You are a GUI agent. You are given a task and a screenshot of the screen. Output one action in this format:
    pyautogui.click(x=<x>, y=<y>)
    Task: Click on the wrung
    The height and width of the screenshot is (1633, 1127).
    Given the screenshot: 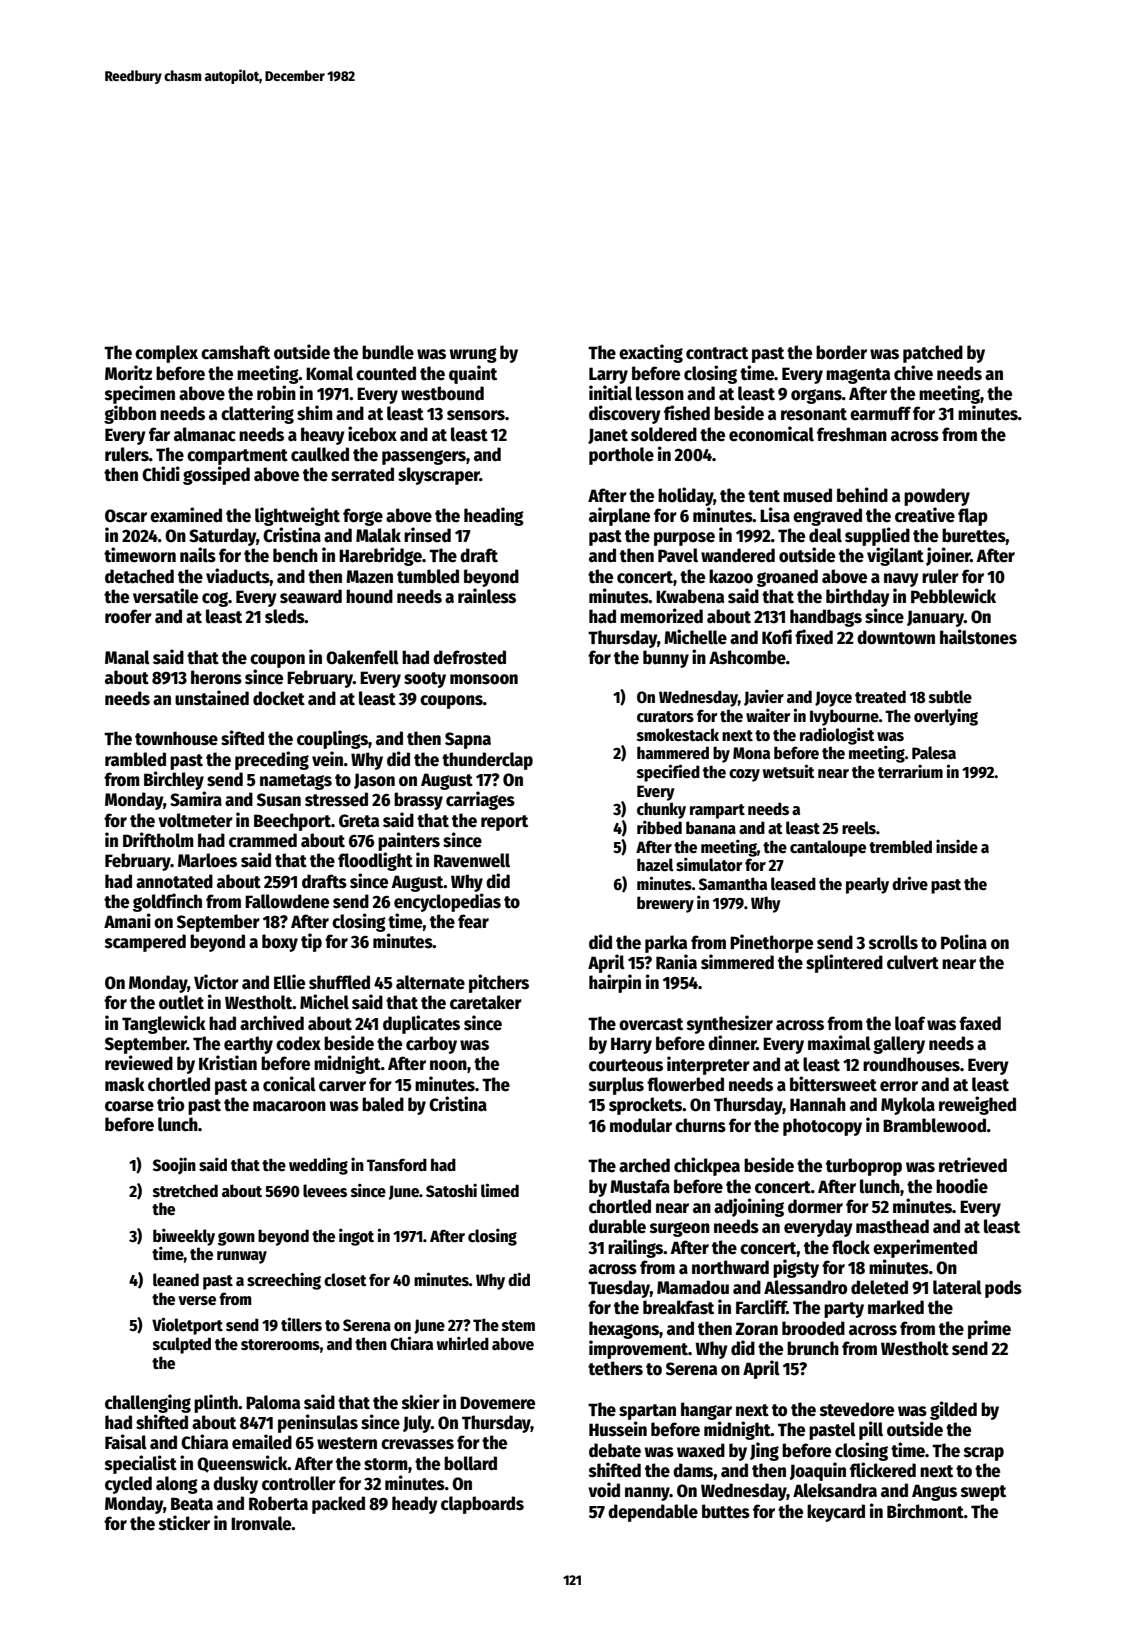 What is the action you would take?
    pyautogui.click(x=473, y=355)
